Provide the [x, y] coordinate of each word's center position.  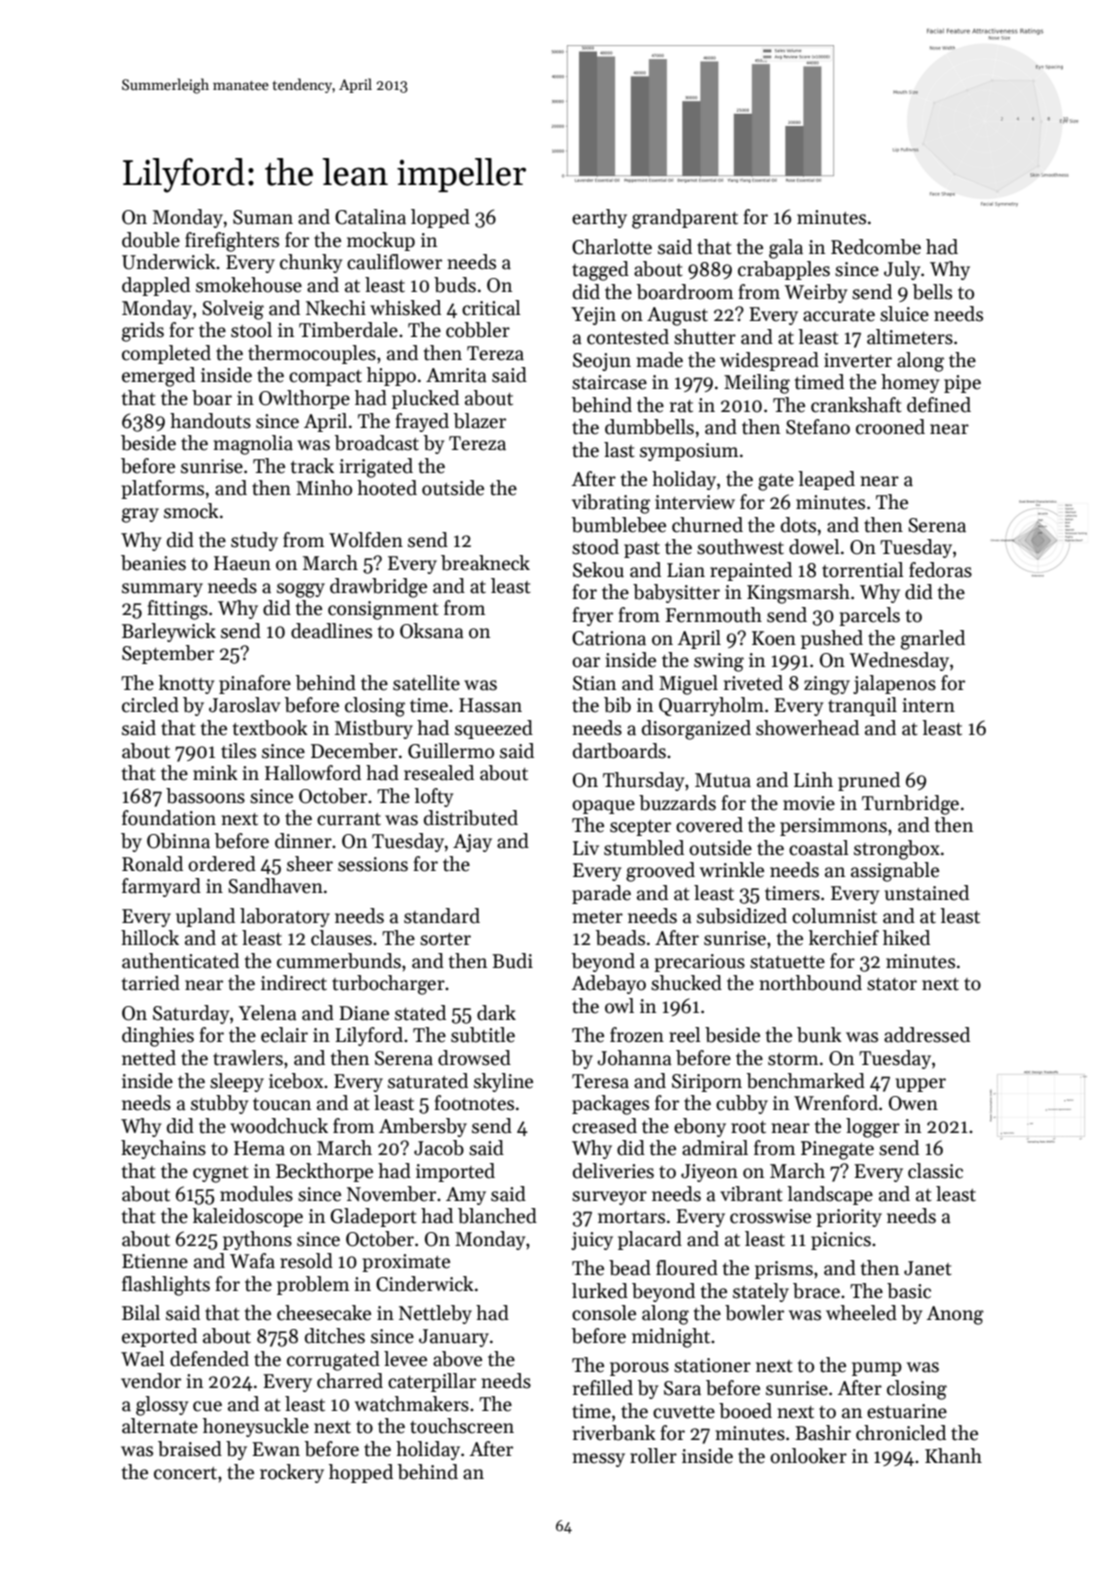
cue [207, 1406]
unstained [927, 893]
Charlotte [612, 247]
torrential [863, 570]
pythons [257, 1240]
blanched [497, 1216]
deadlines [331, 631]
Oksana [432, 631]
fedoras [940, 570]
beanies [153, 563]
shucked [686, 983]
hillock [150, 938]
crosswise [770, 1216]
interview [695, 502]
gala [786, 249]
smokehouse [249, 285]
